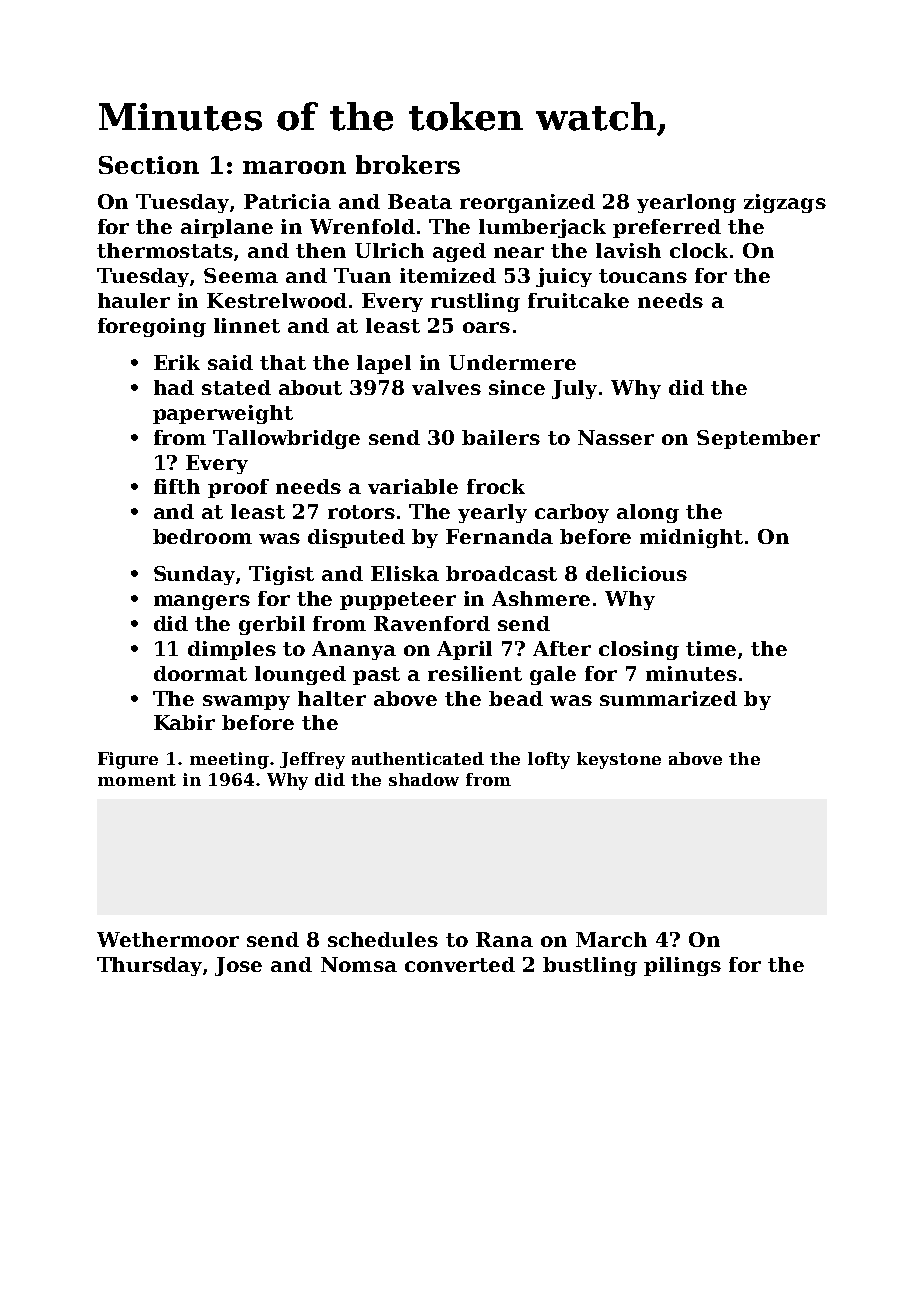 The height and width of the screenshot is (1308, 924). Describe the element at coordinates (590, 966) in the screenshot. I see `bustling` at that location.
